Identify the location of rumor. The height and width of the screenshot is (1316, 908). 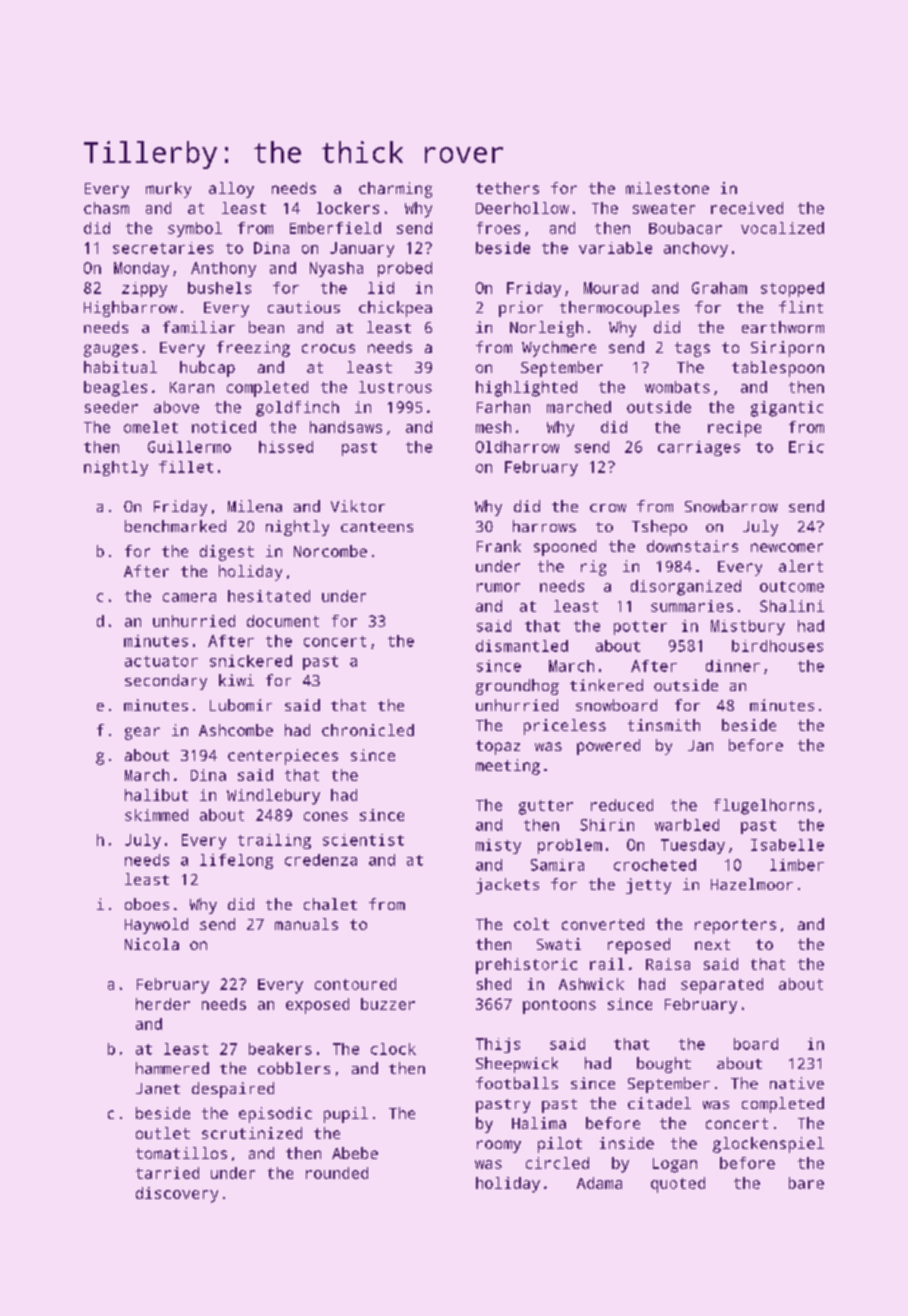
(498, 587).
